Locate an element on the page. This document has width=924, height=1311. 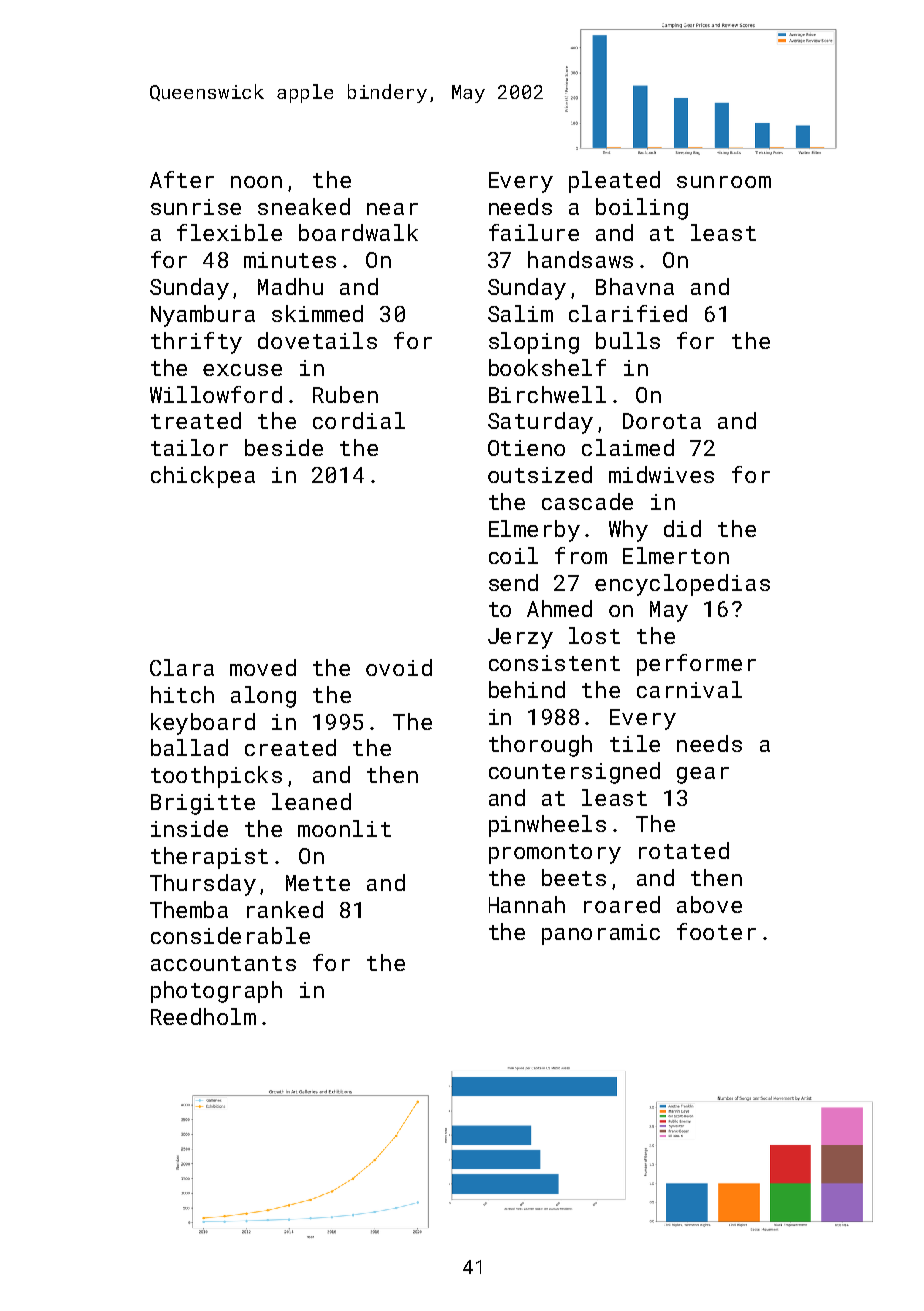
moonlit is located at coordinates (344, 828).
